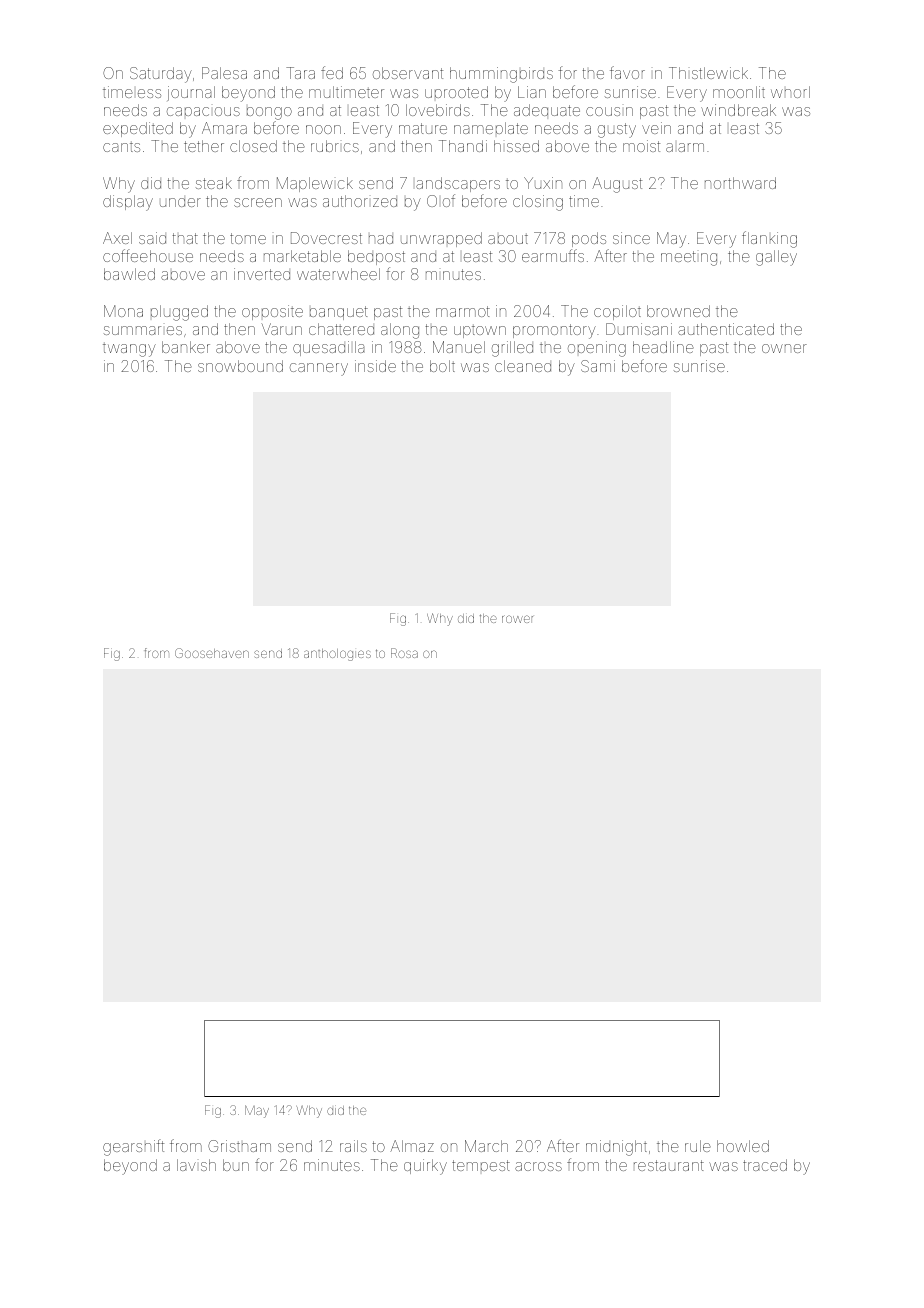 The image size is (924, 1308). I want to click on traced, so click(765, 1165).
